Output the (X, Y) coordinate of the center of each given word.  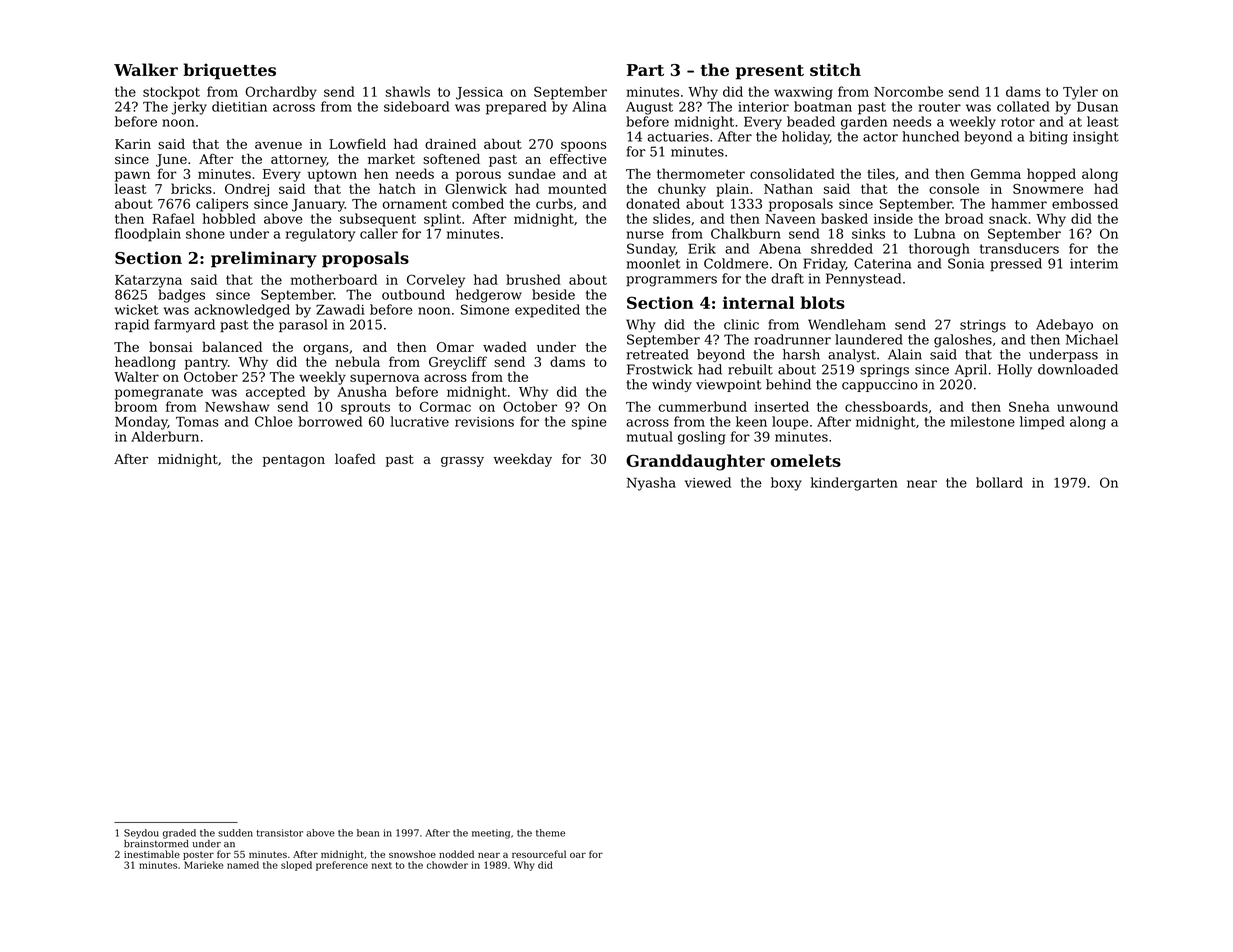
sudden (235, 833)
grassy (462, 461)
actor (880, 137)
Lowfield (357, 143)
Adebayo (1064, 326)
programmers (671, 281)
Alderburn (165, 436)
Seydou (141, 834)
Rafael (174, 218)
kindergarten (854, 484)
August (649, 108)
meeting (491, 834)
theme (550, 833)
